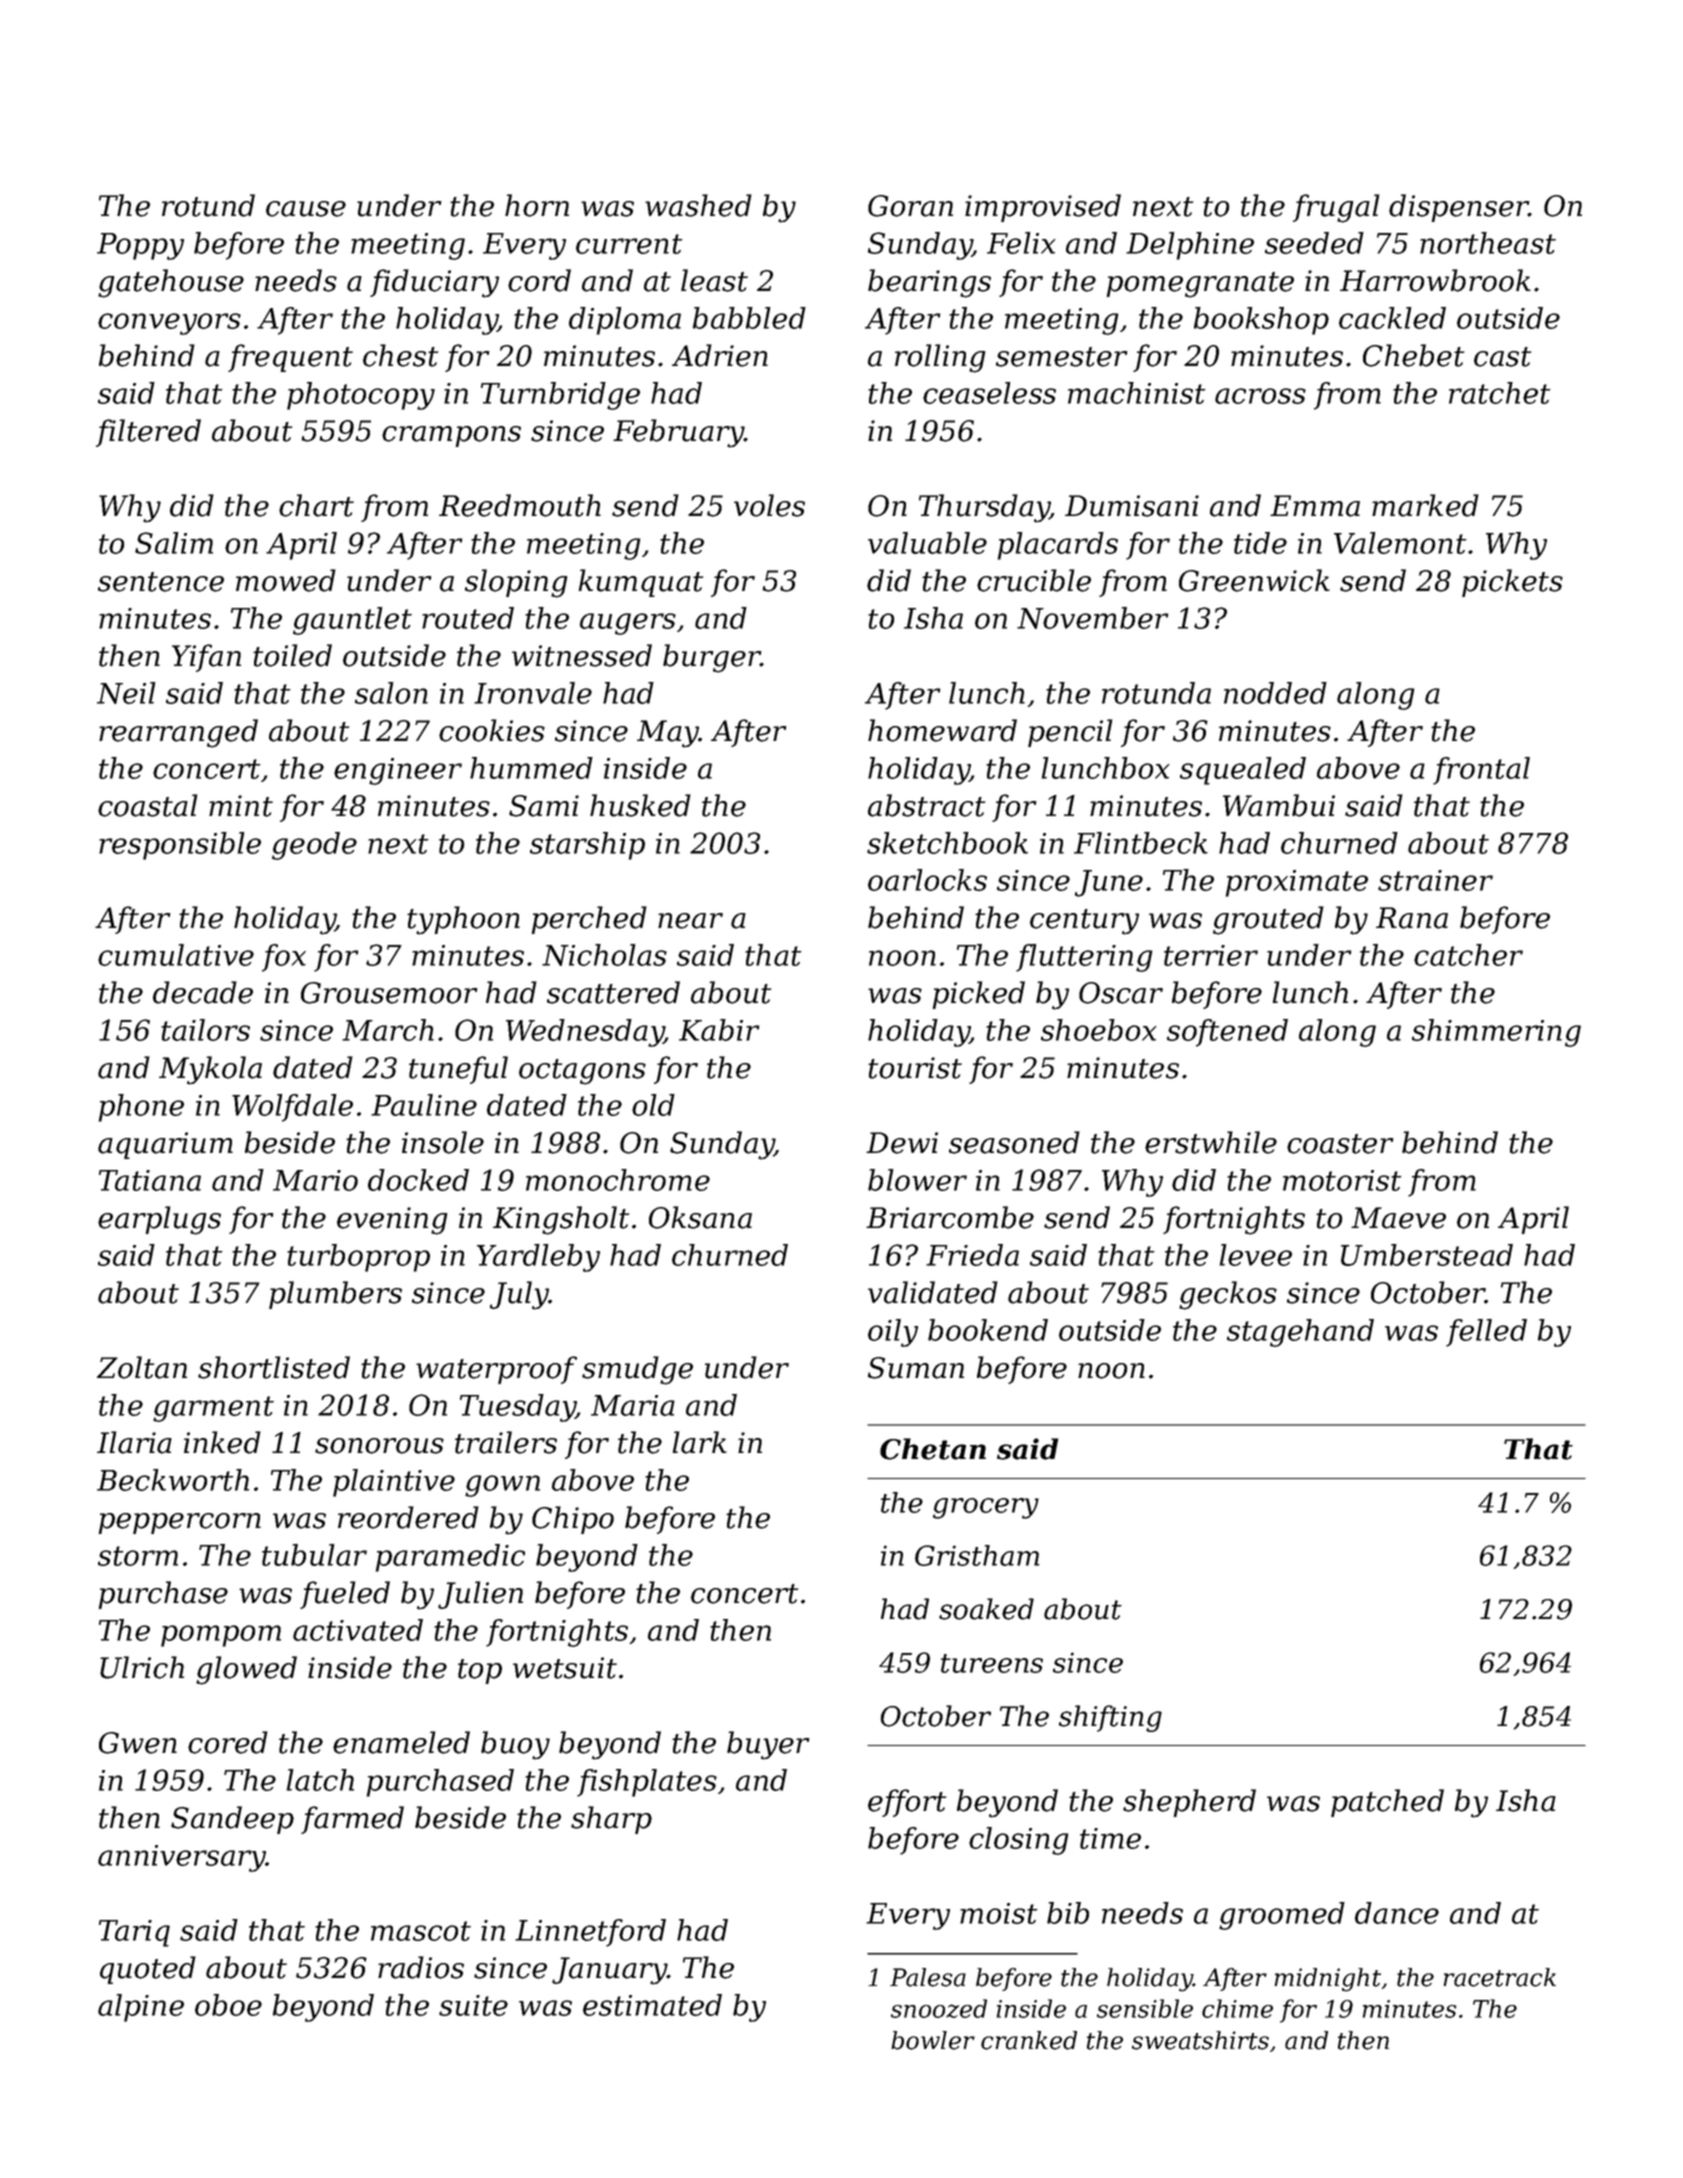  Describe the element at coordinates (933, 2040) in the document. I see `bowler` at that location.
